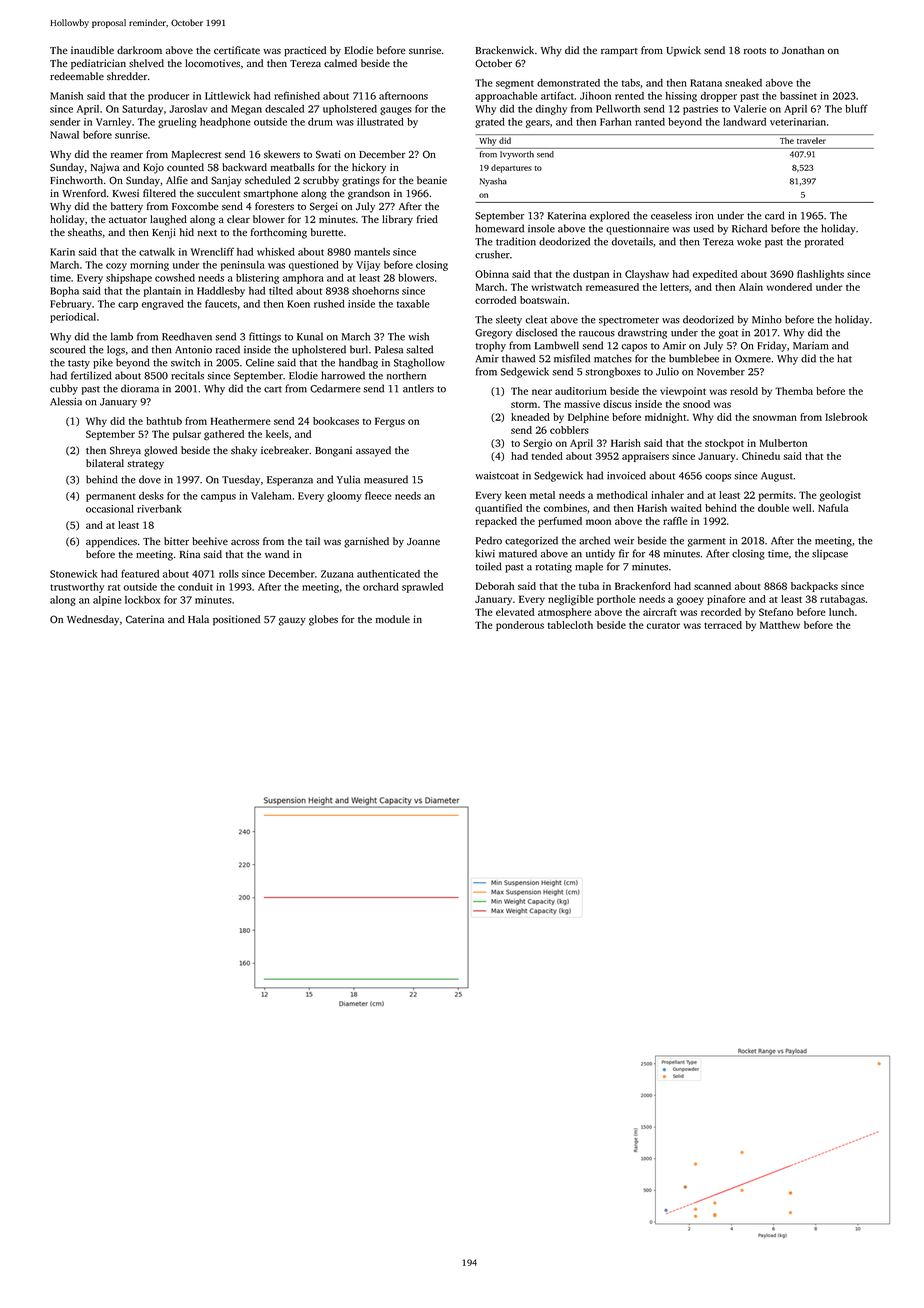 The width and height of the screenshot is (924, 1308). I want to click on headphone, so click(225, 123).
